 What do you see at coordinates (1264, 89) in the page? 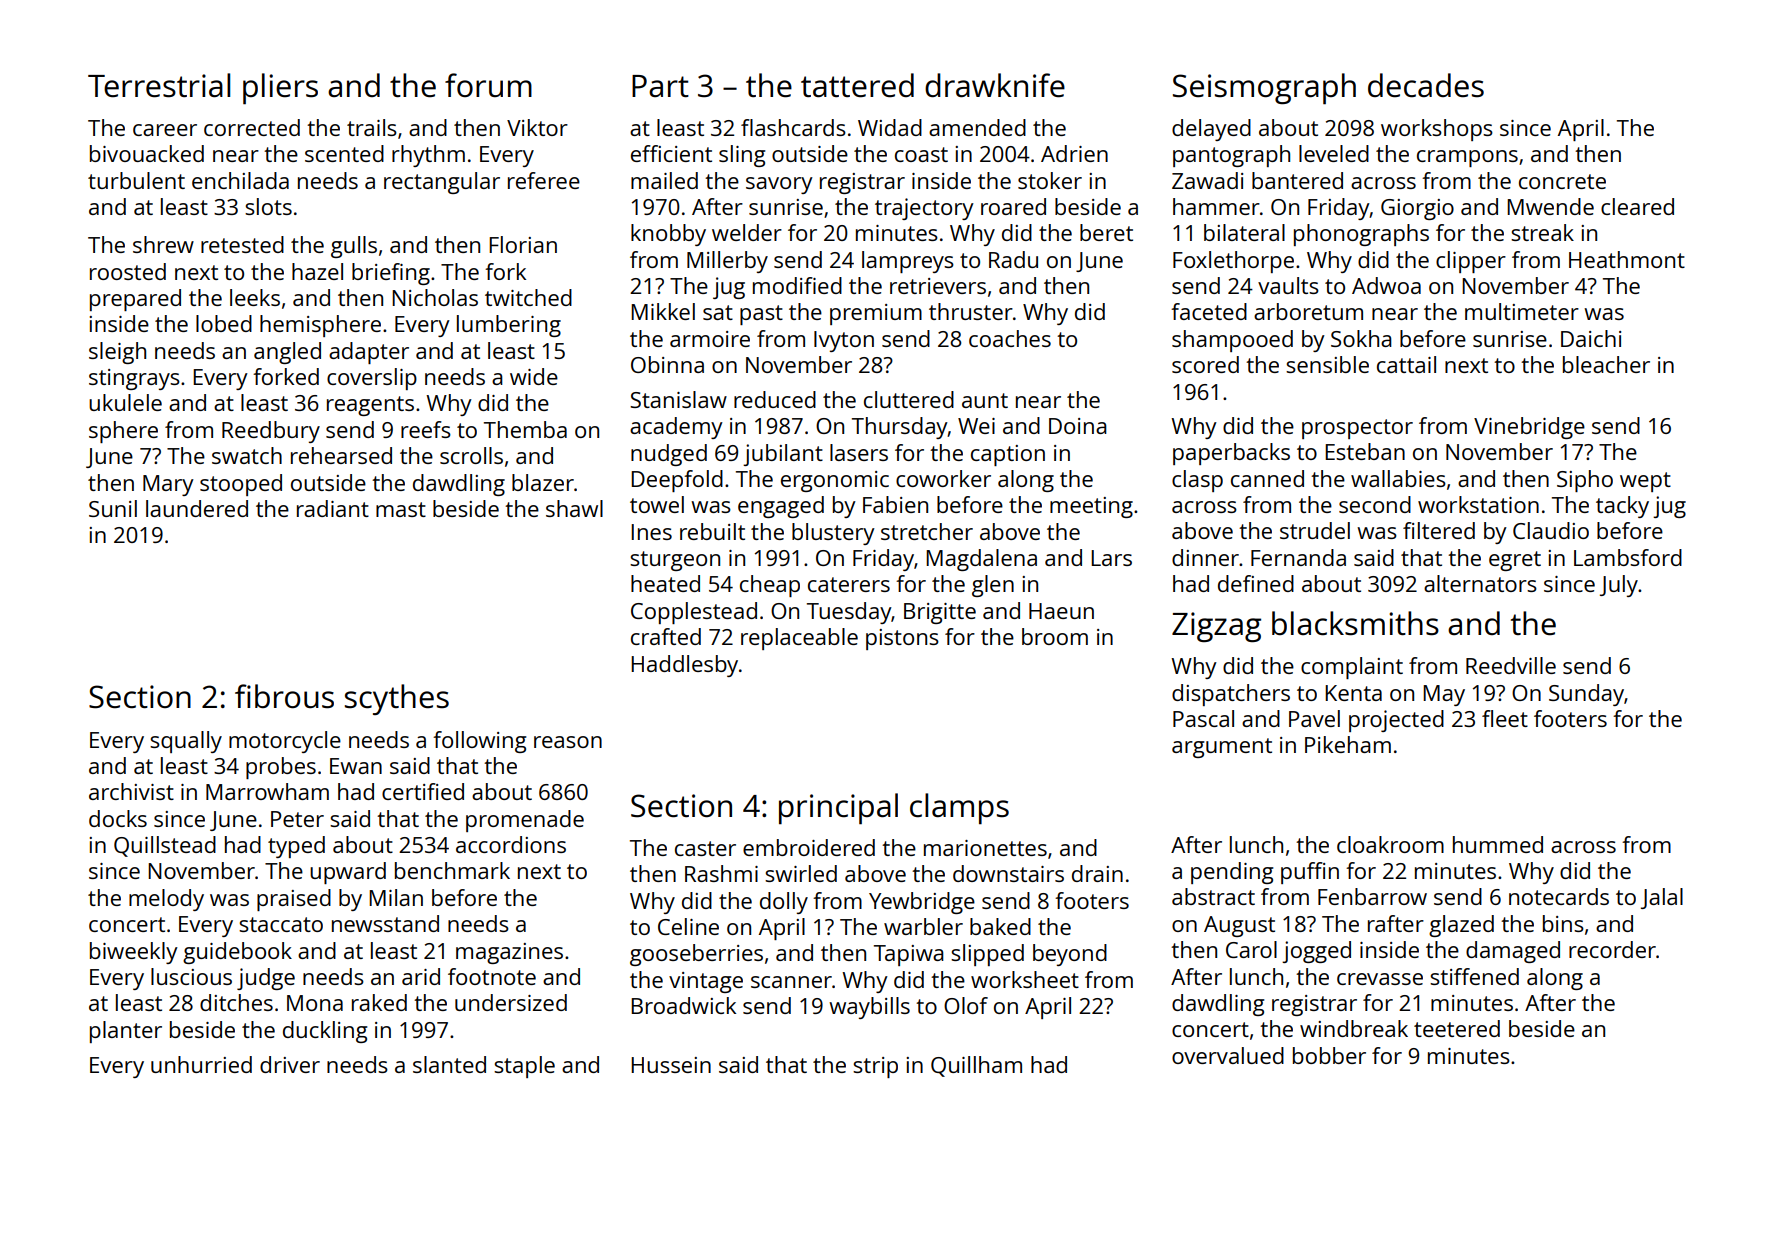
I see `Seismograph` at bounding box center [1264, 89].
